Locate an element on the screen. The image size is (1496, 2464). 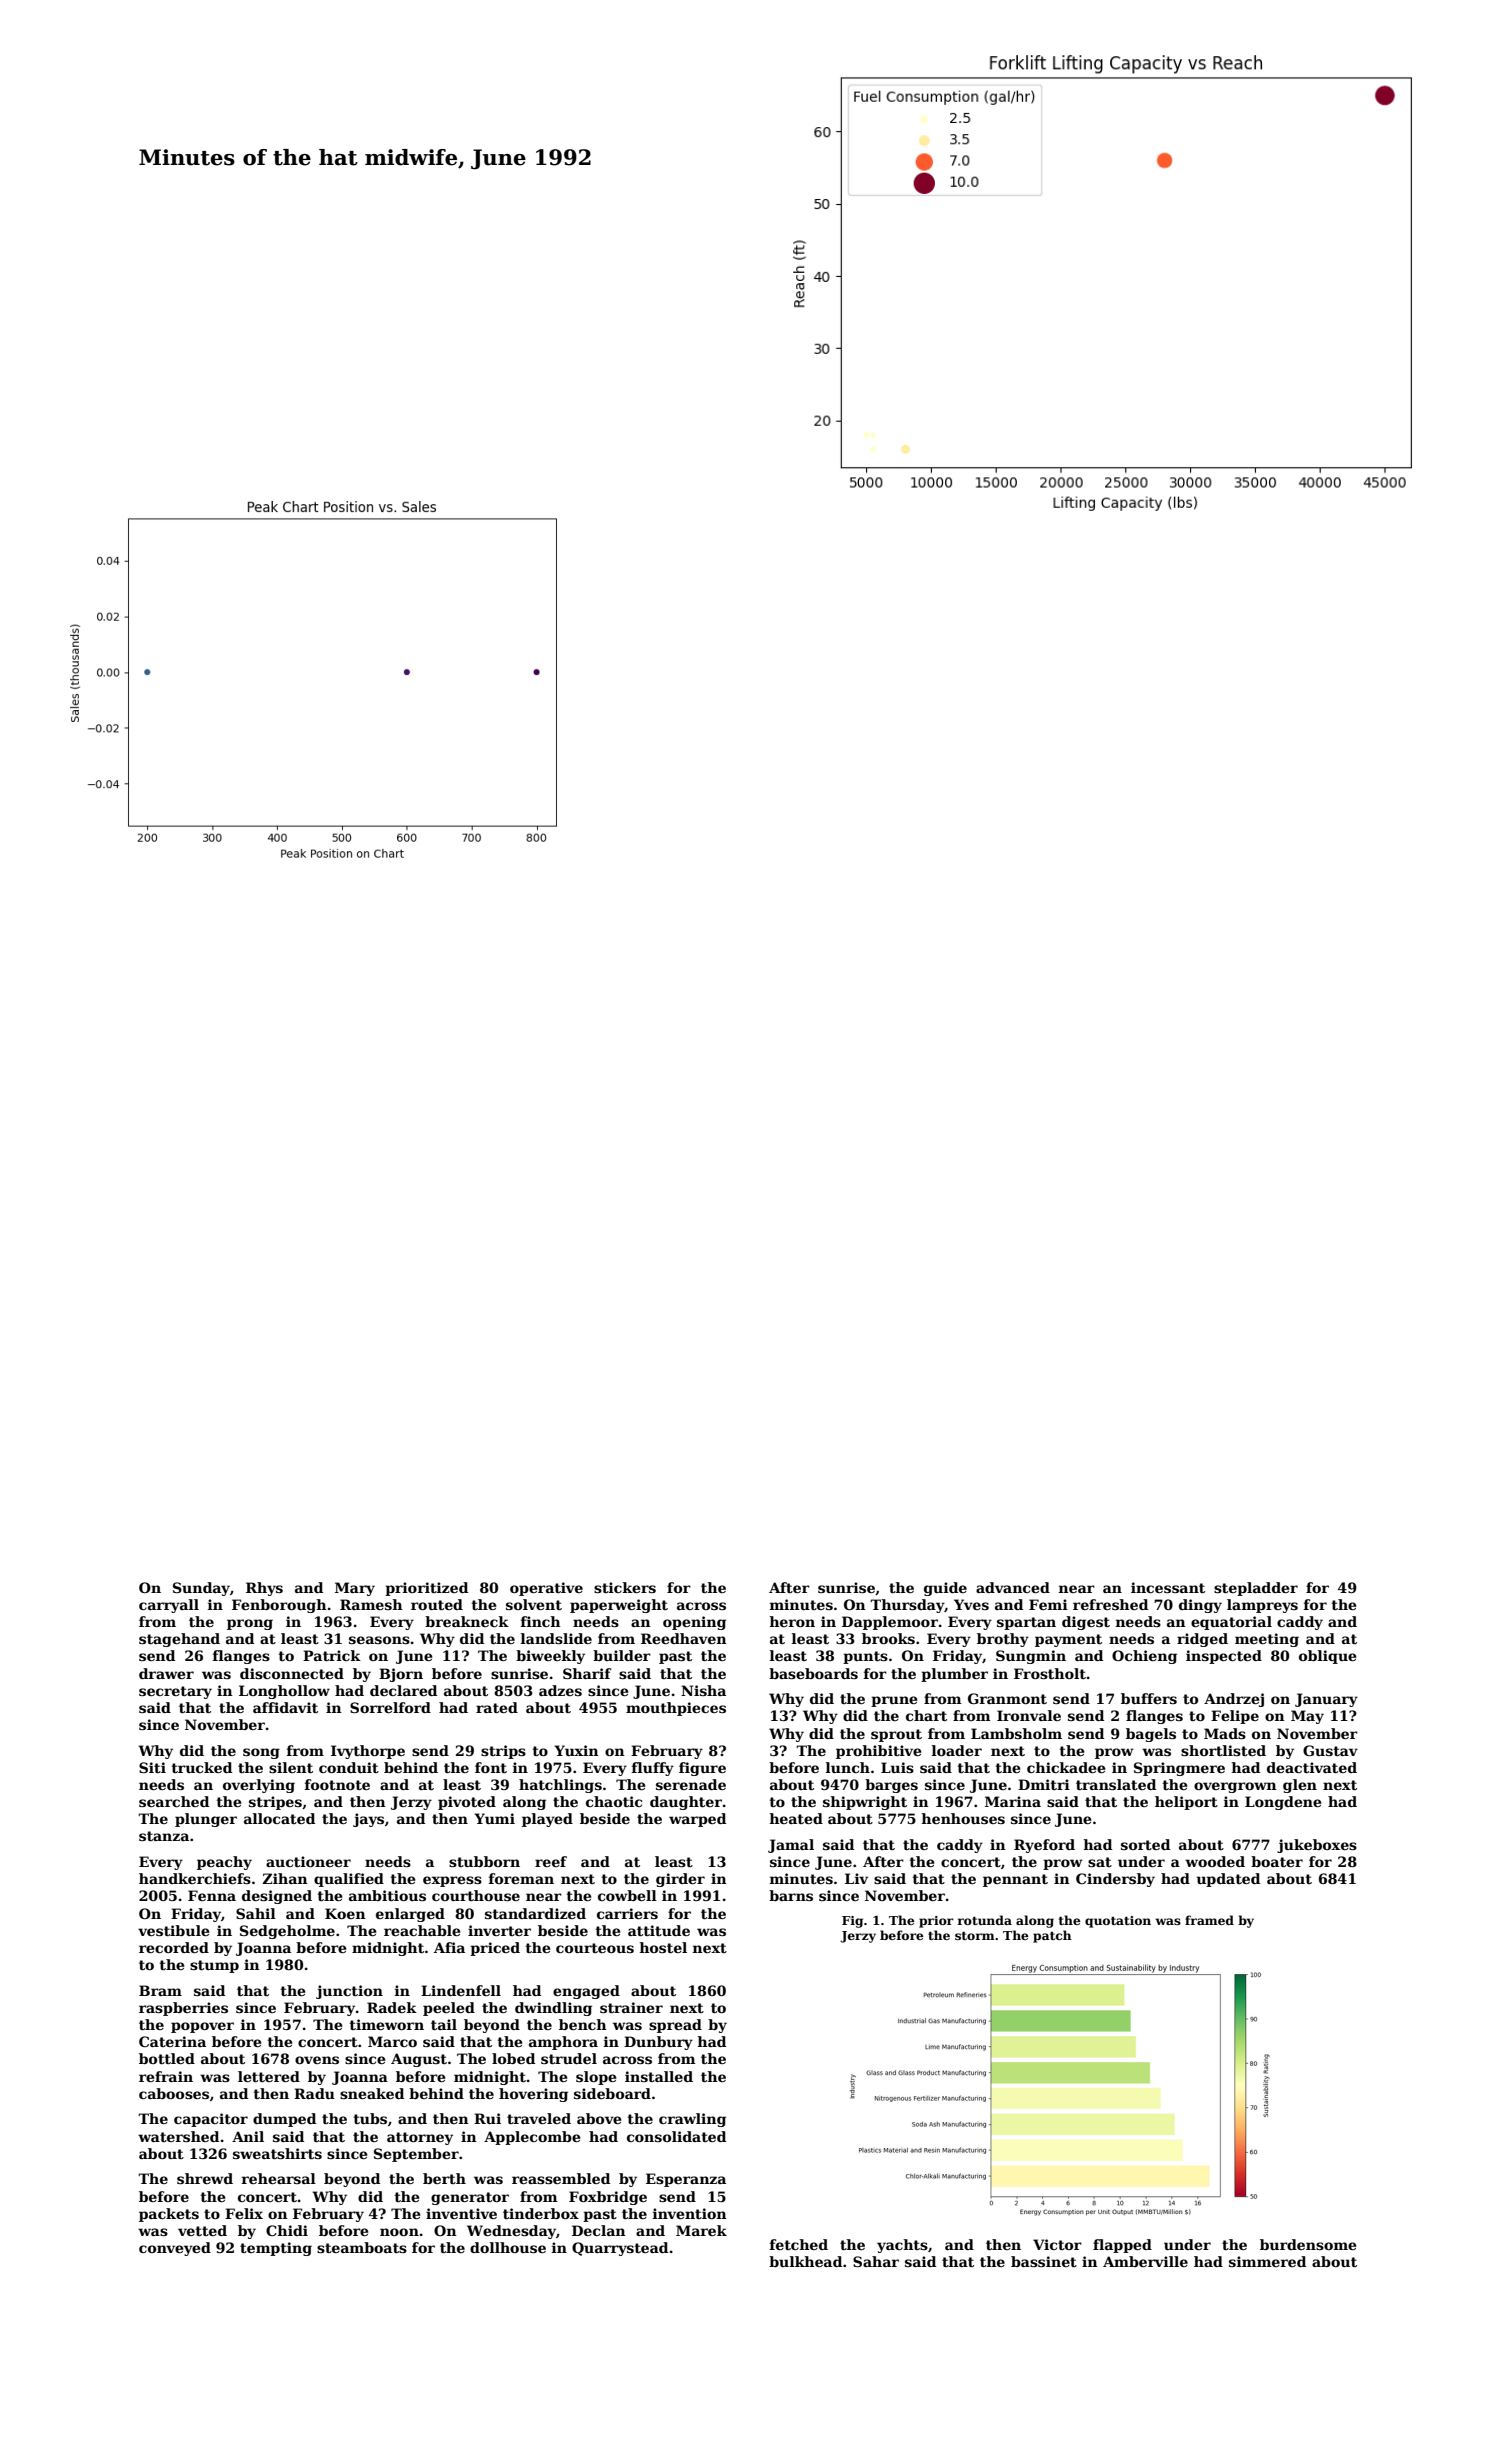
Nisha is located at coordinates (703, 1690).
